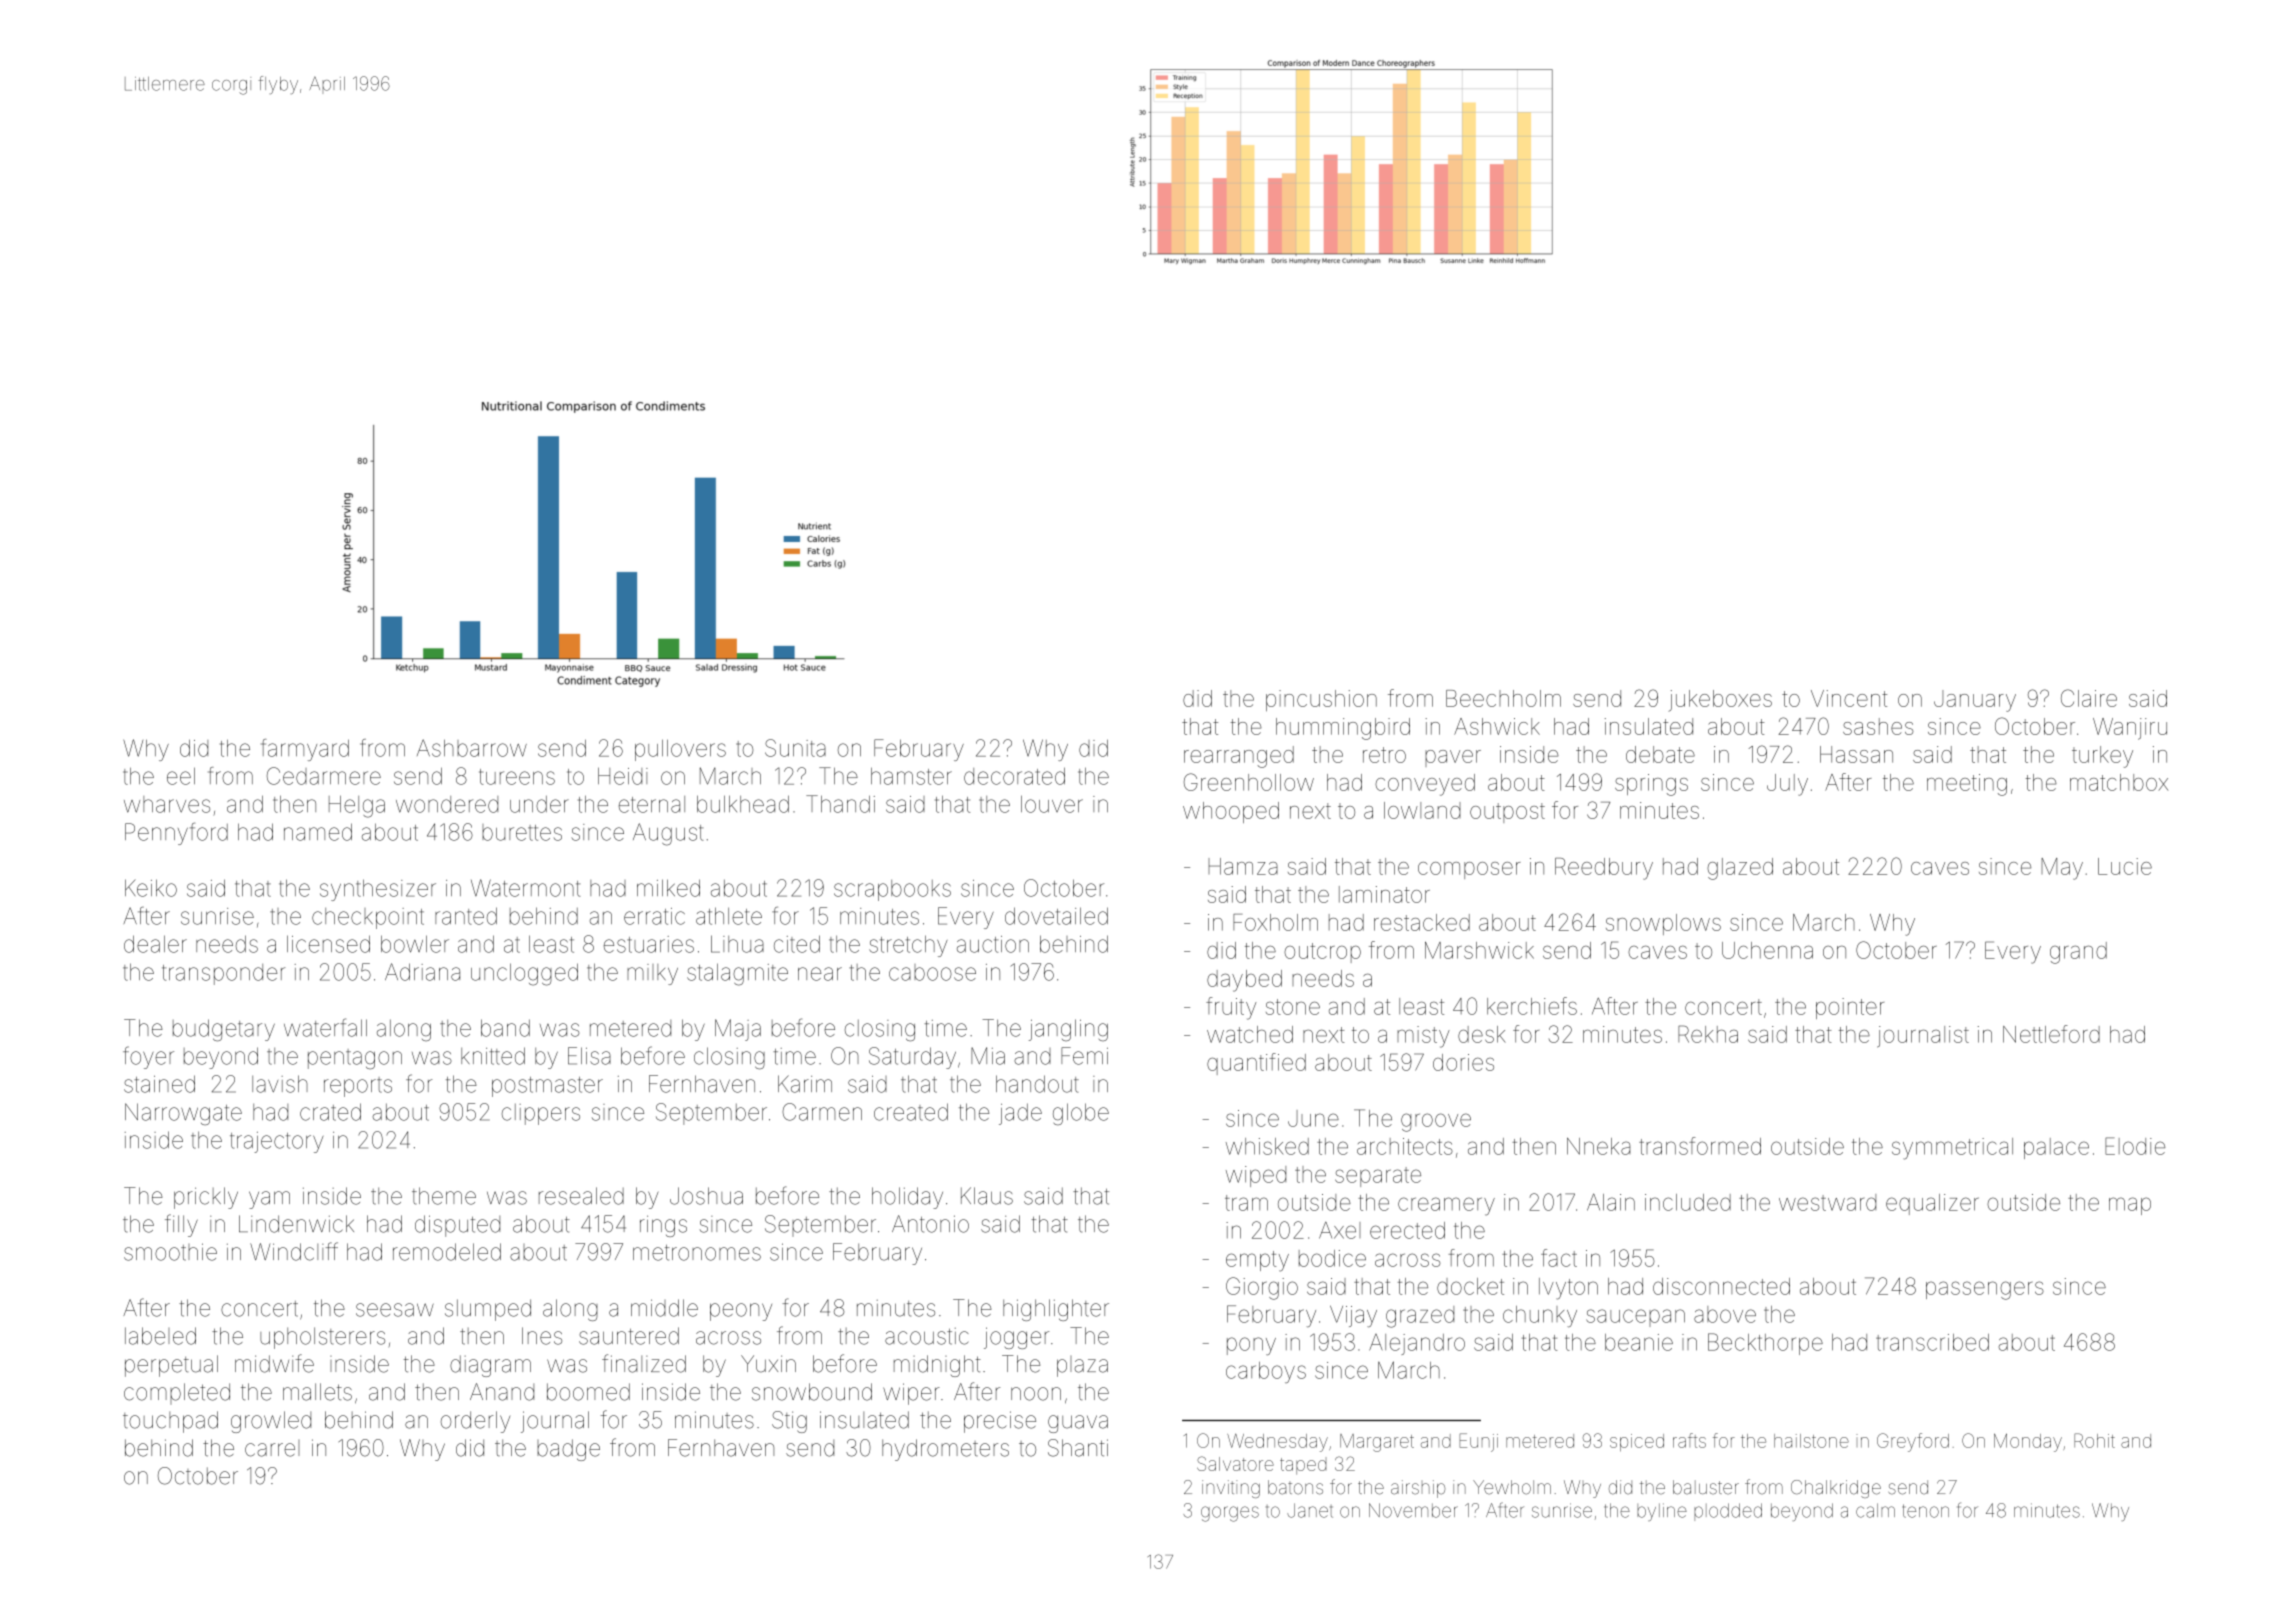  Describe the element at coordinates (568, 1450) in the page. I see `badge` at that location.
